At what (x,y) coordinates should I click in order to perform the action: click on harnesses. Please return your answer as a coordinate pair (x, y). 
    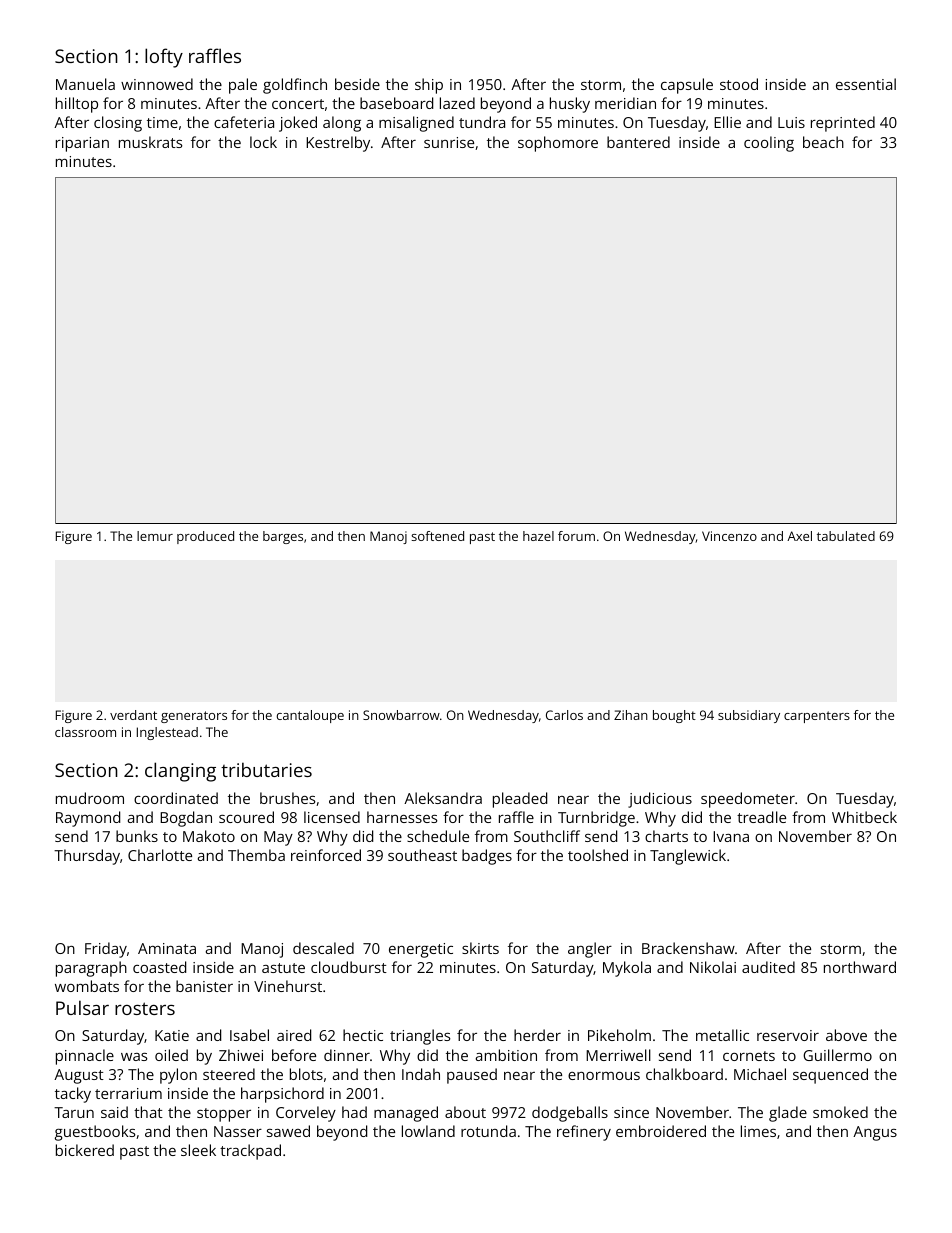
    Looking at the image, I should click on (402, 817).
